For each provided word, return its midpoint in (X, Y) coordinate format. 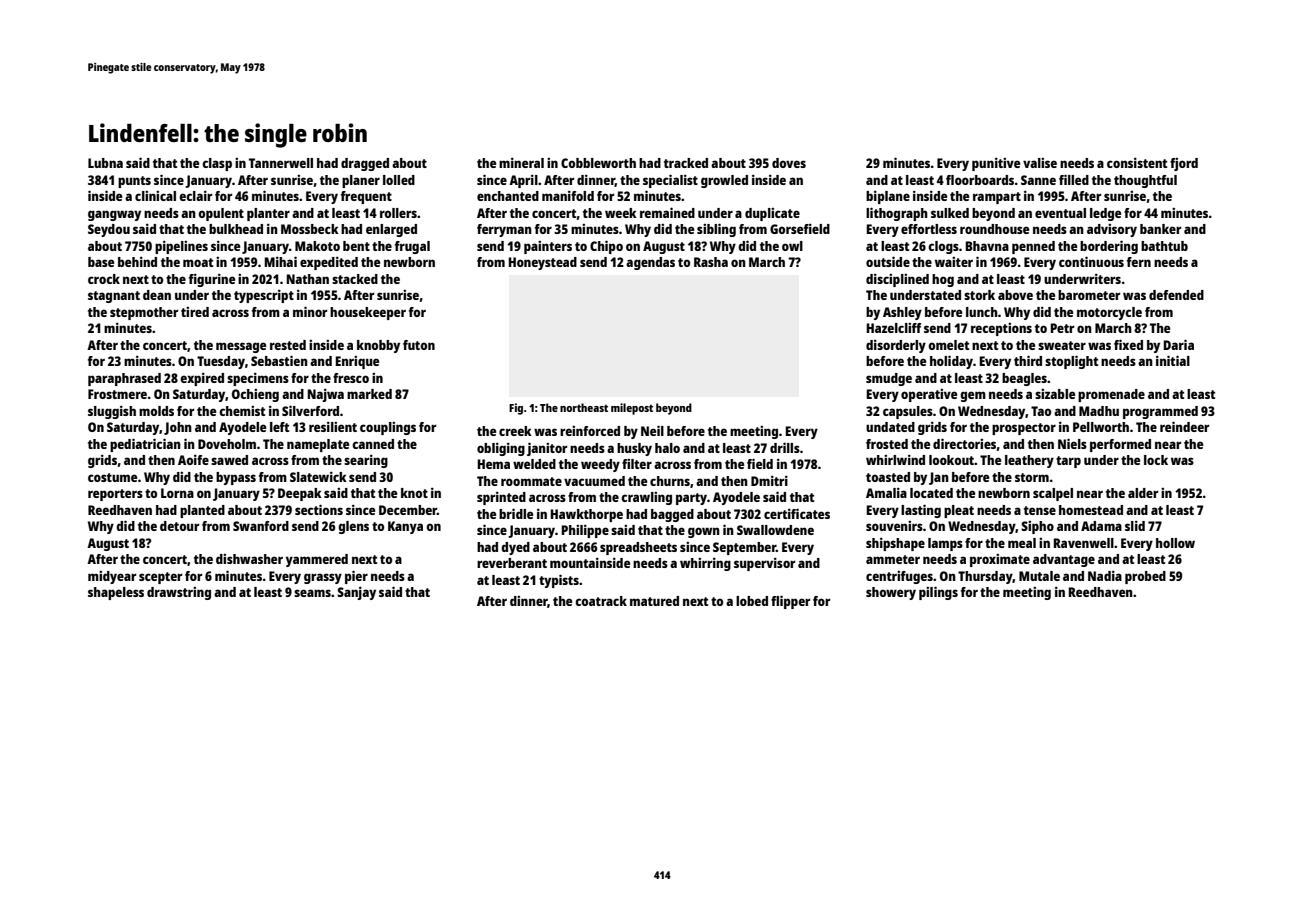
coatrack (601, 601)
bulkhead (236, 229)
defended (1176, 295)
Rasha (711, 262)
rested (288, 345)
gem (973, 396)
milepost (632, 409)
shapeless (116, 593)
